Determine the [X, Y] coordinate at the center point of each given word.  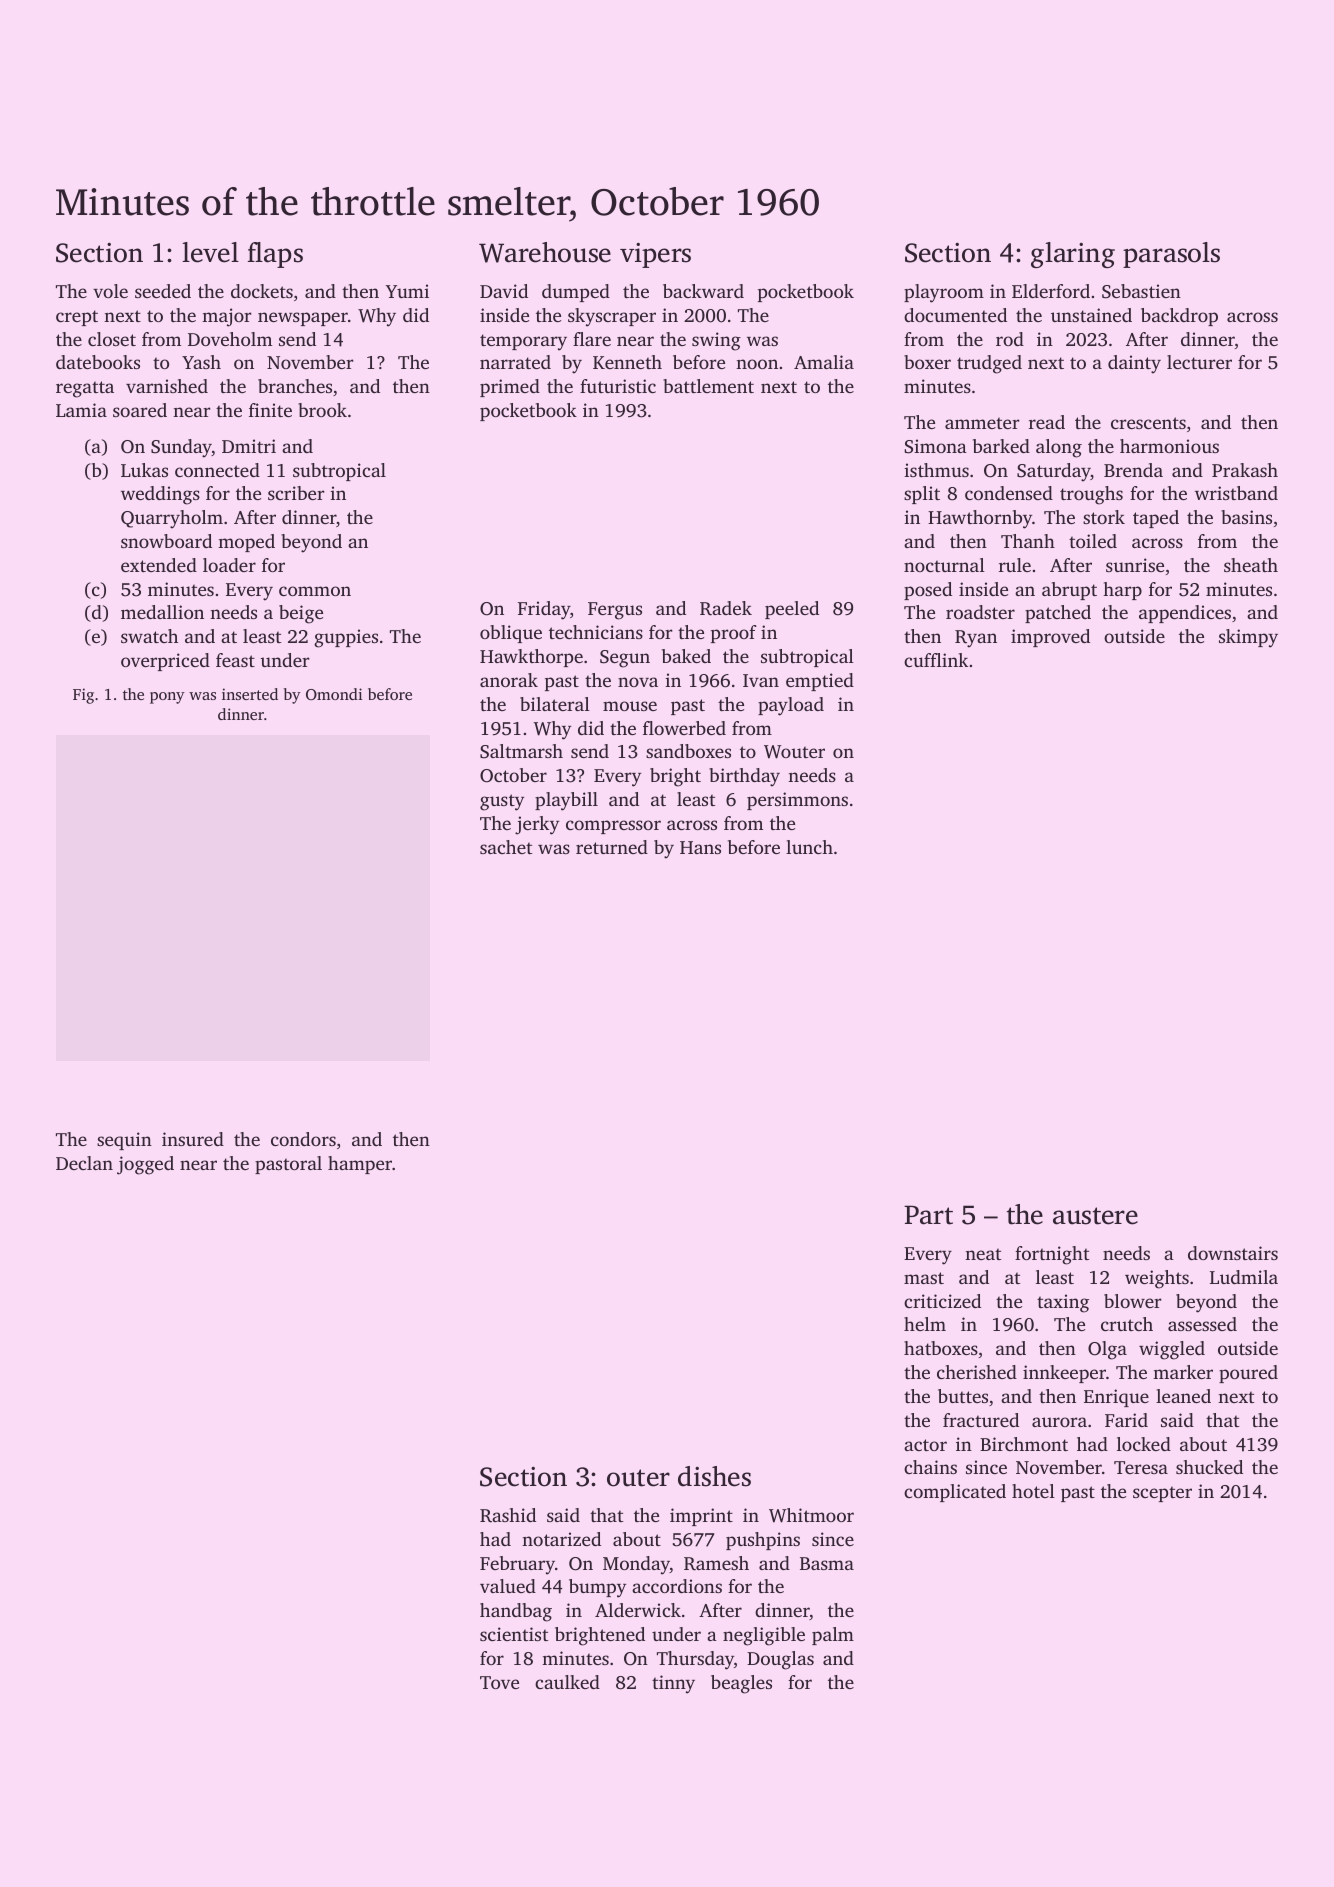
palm [833, 1636]
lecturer [1199, 362]
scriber [296, 493]
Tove [499, 1682]
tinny [673, 1684]
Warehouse [545, 252]
